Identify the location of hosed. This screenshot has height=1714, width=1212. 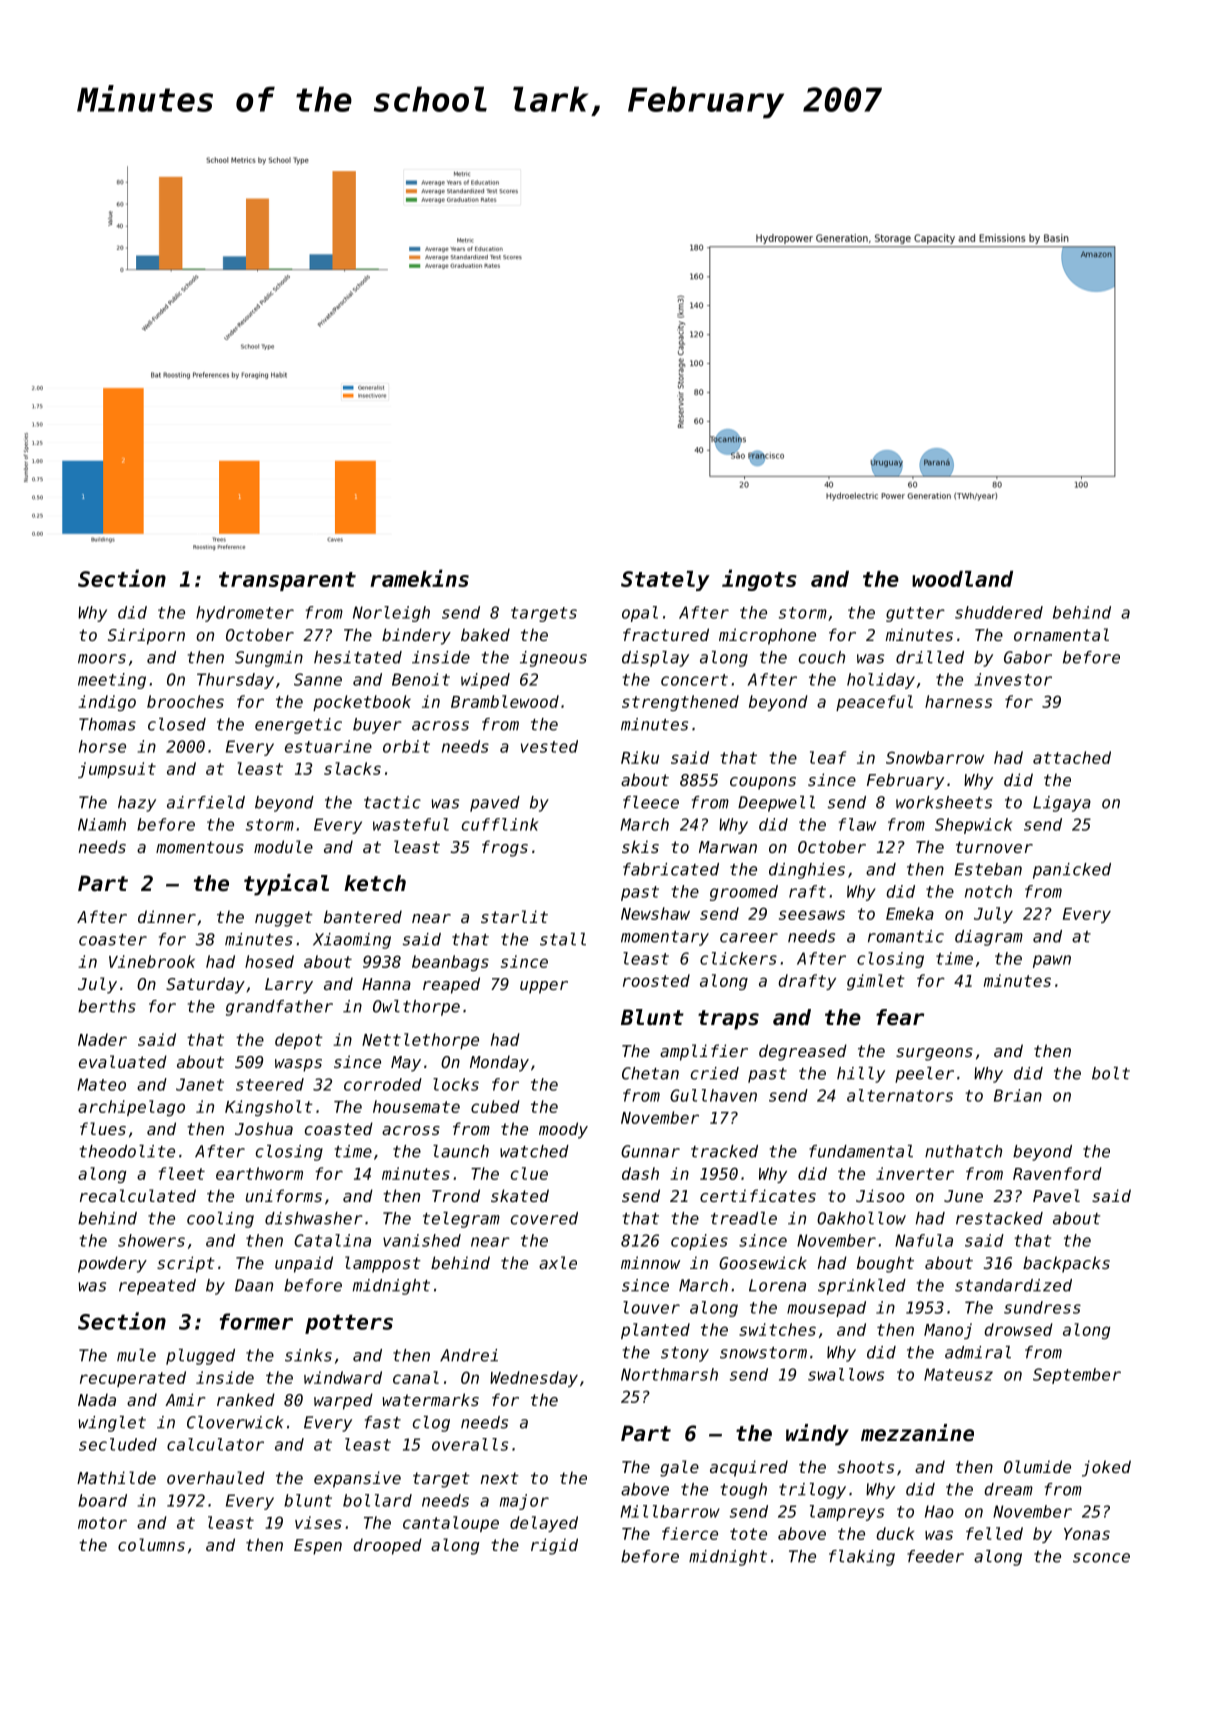
(269, 961).
